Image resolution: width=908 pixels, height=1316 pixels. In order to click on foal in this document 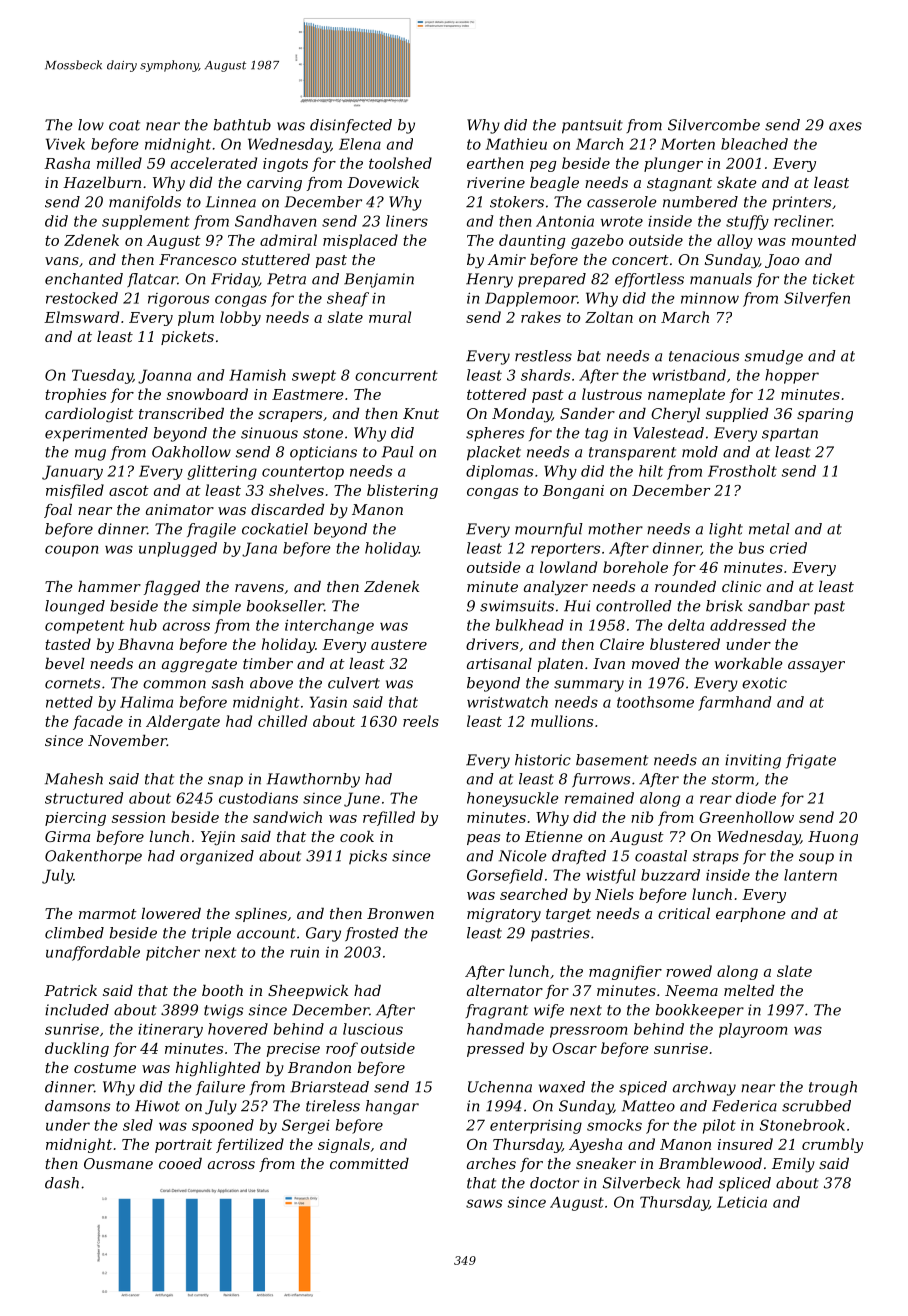, I will do `click(58, 511)`.
